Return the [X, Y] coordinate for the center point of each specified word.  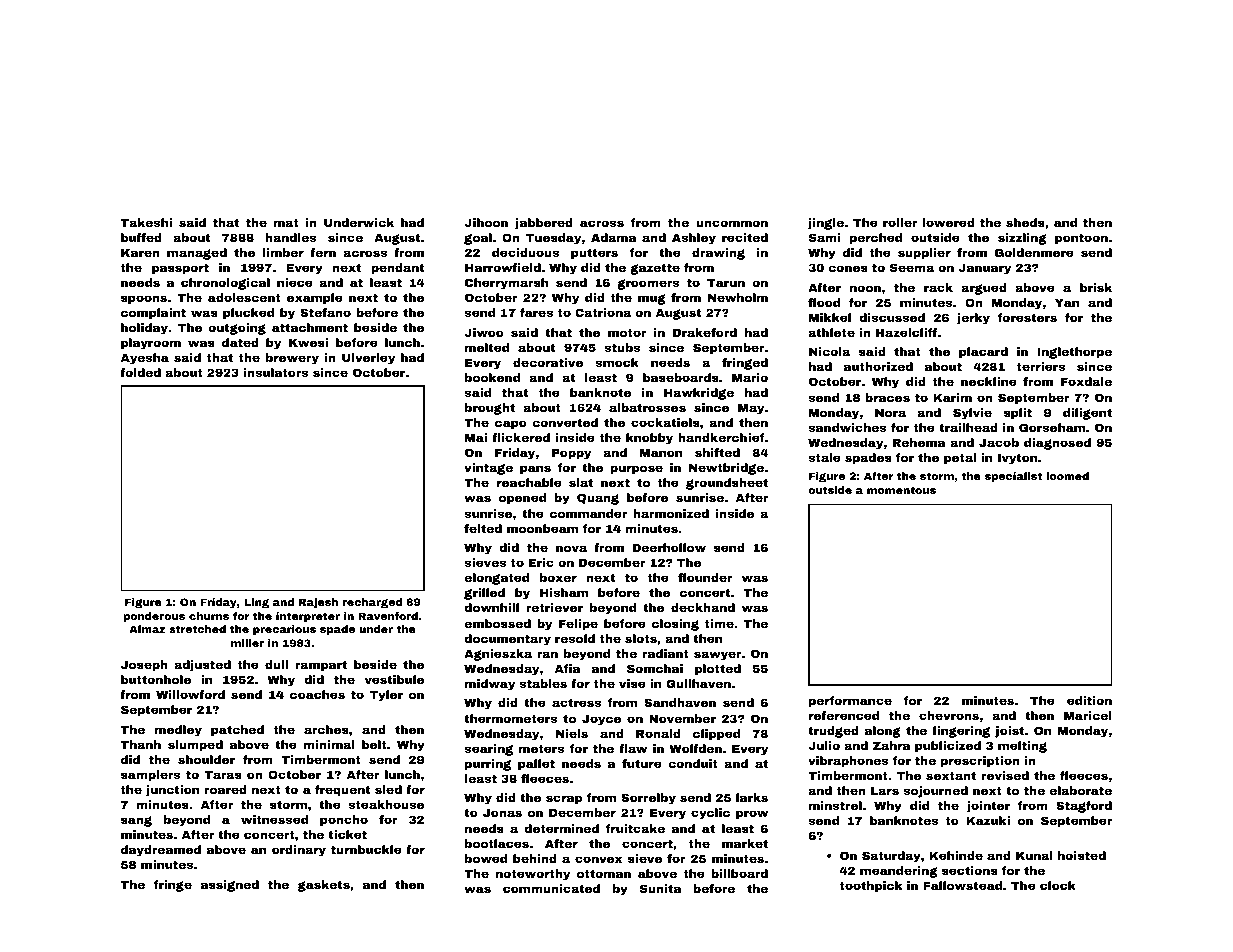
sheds [1025, 222]
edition [1089, 700]
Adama [614, 237]
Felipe [578, 625]
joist [1009, 732]
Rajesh [318, 603]
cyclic [710, 814]
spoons [144, 300]
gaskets [324, 886]
